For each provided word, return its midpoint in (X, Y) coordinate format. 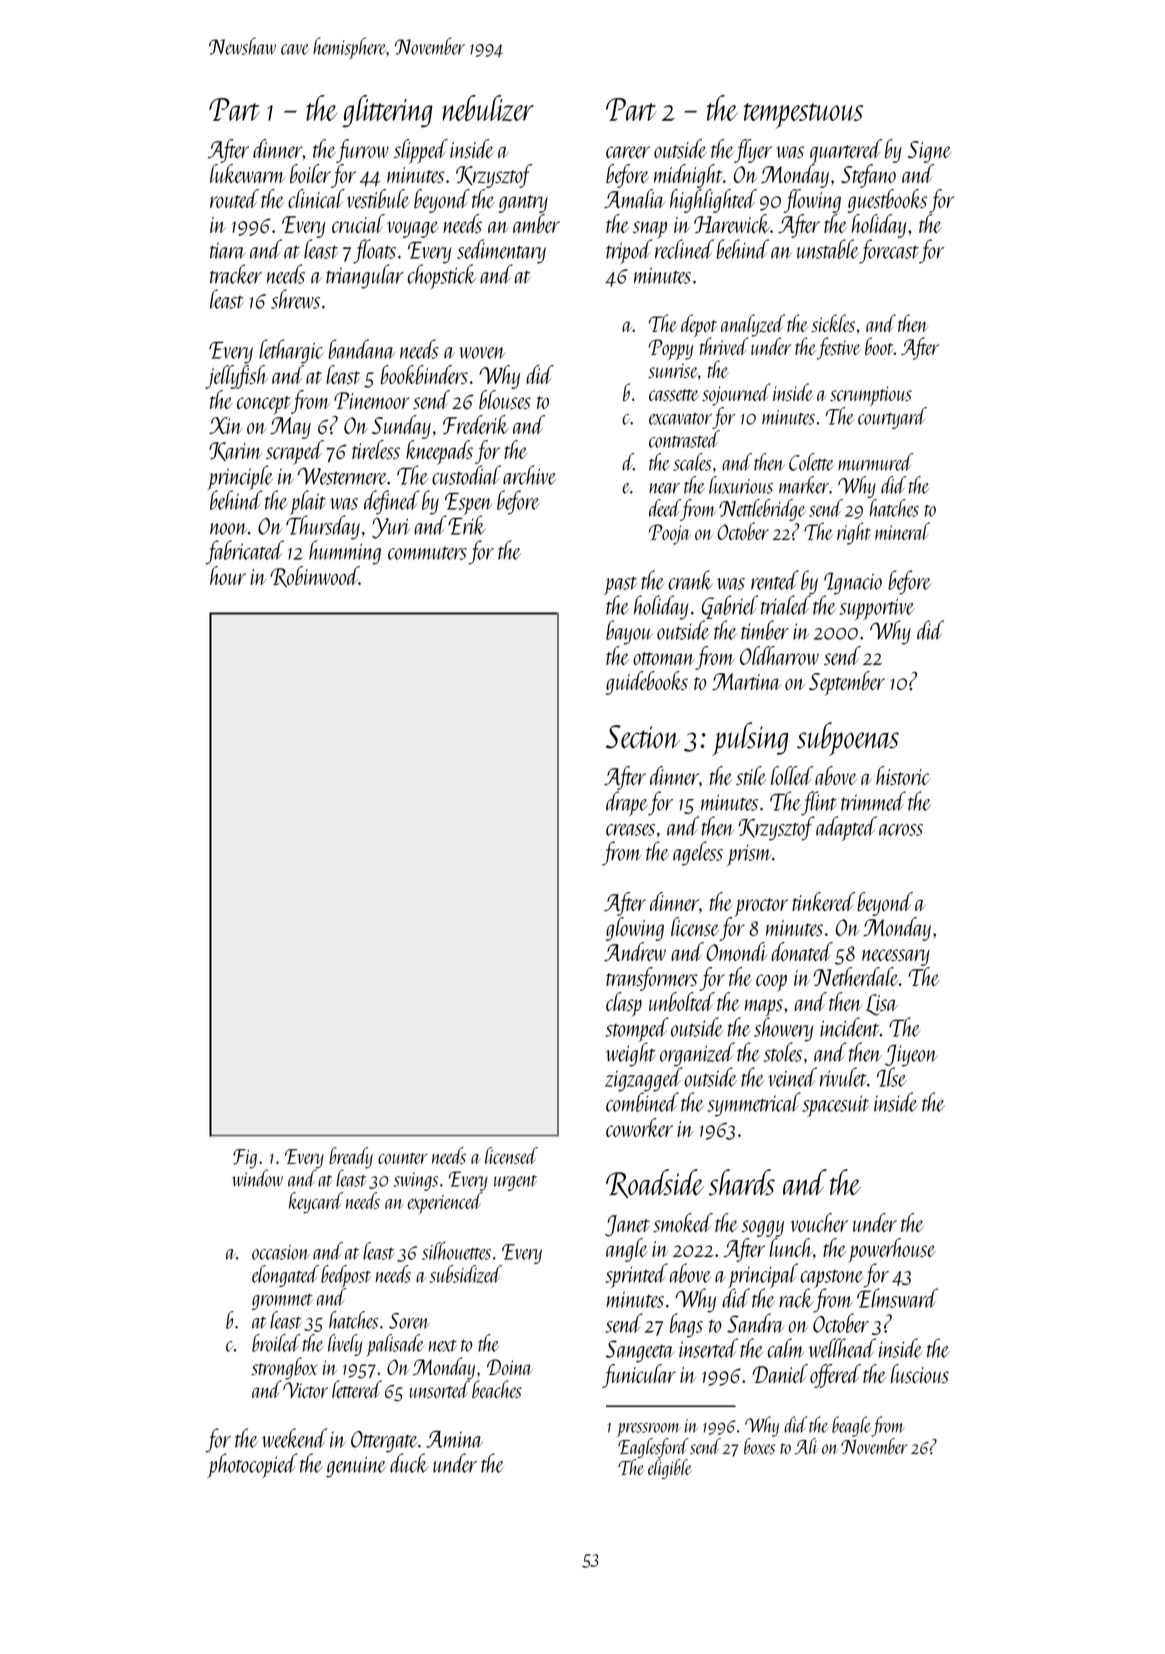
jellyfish (236, 377)
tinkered (823, 901)
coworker (639, 1127)
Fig (245, 1159)
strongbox (284, 1368)
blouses (505, 399)
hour (228, 575)
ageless (698, 853)
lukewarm (247, 173)
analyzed (753, 325)
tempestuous (803, 116)
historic (903, 775)
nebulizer (488, 108)
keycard (316, 1203)
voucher (819, 1222)
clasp (624, 1004)
